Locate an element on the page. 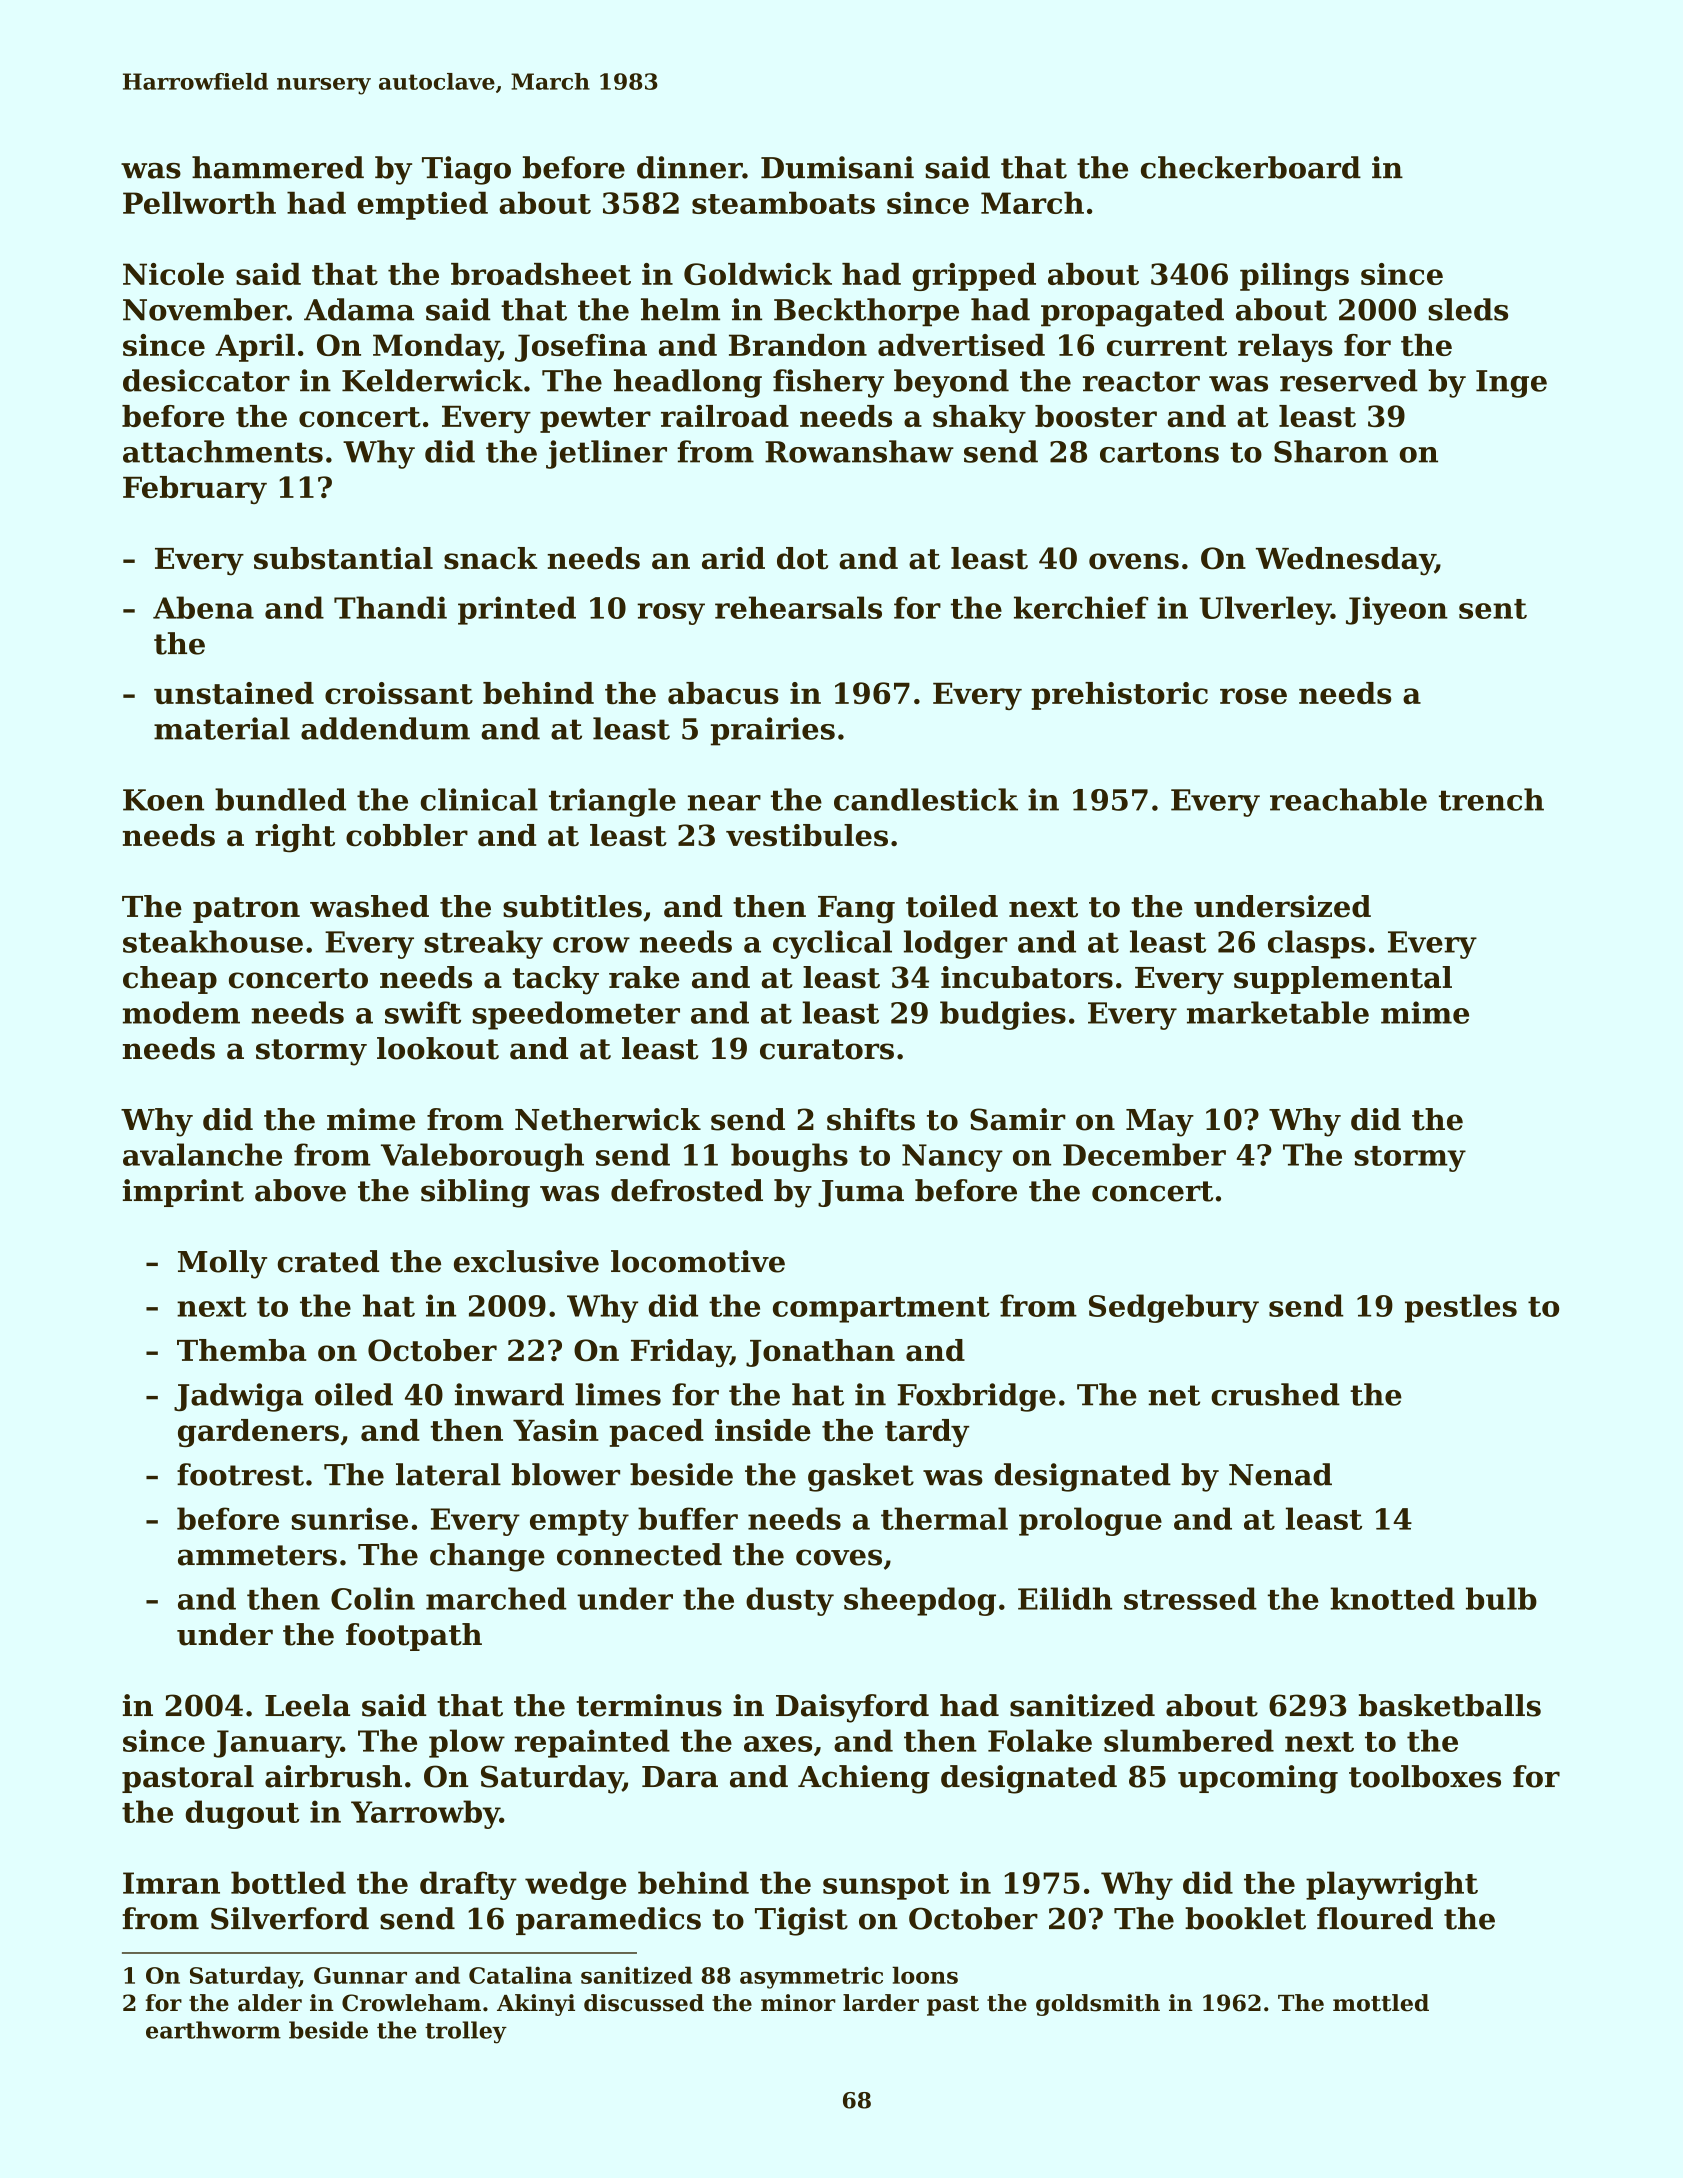  trolley is located at coordinates (466, 2032).
